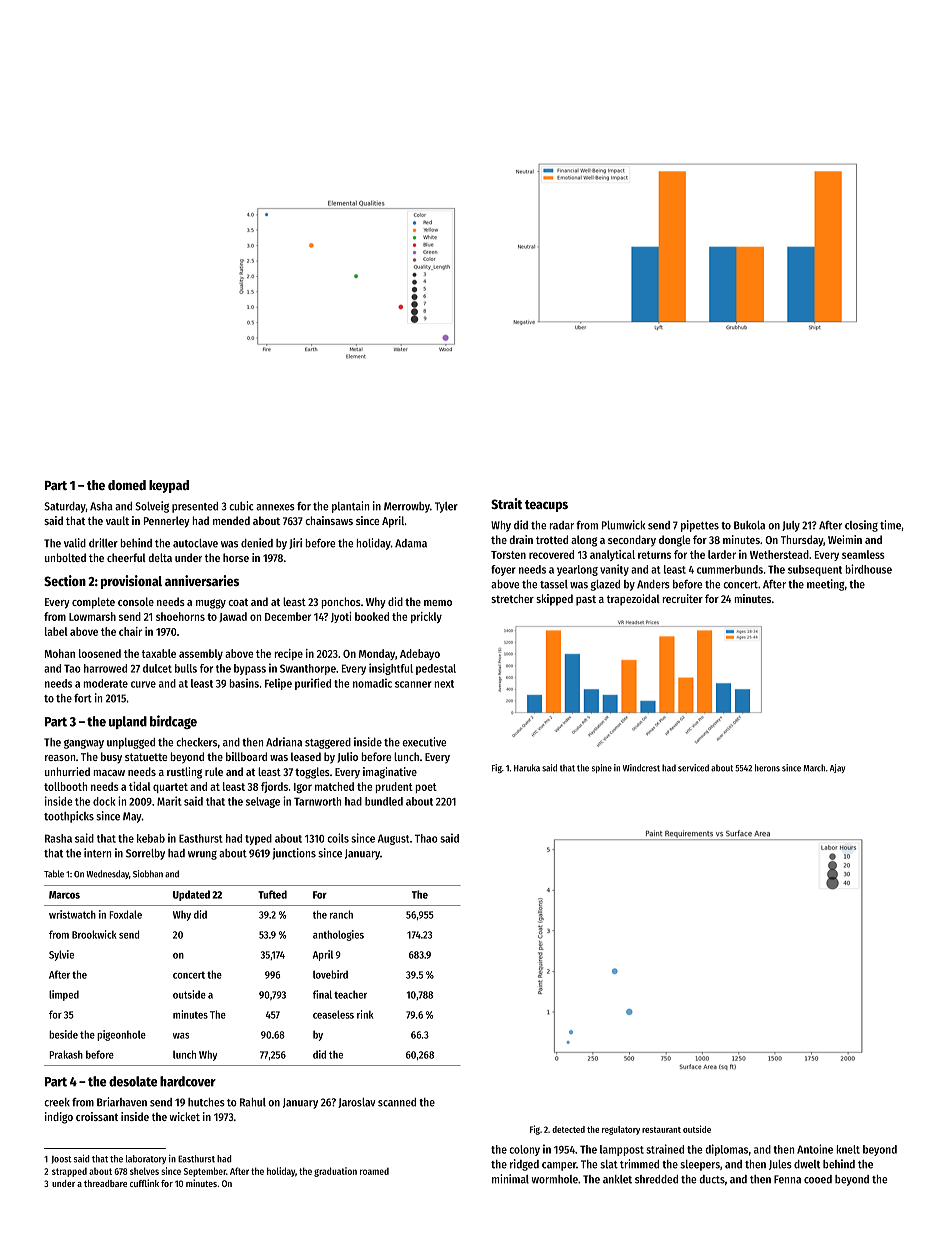  What do you see at coordinates (837, 768) in the page?
I see `Ajay` at bounding box center [837, 768].
